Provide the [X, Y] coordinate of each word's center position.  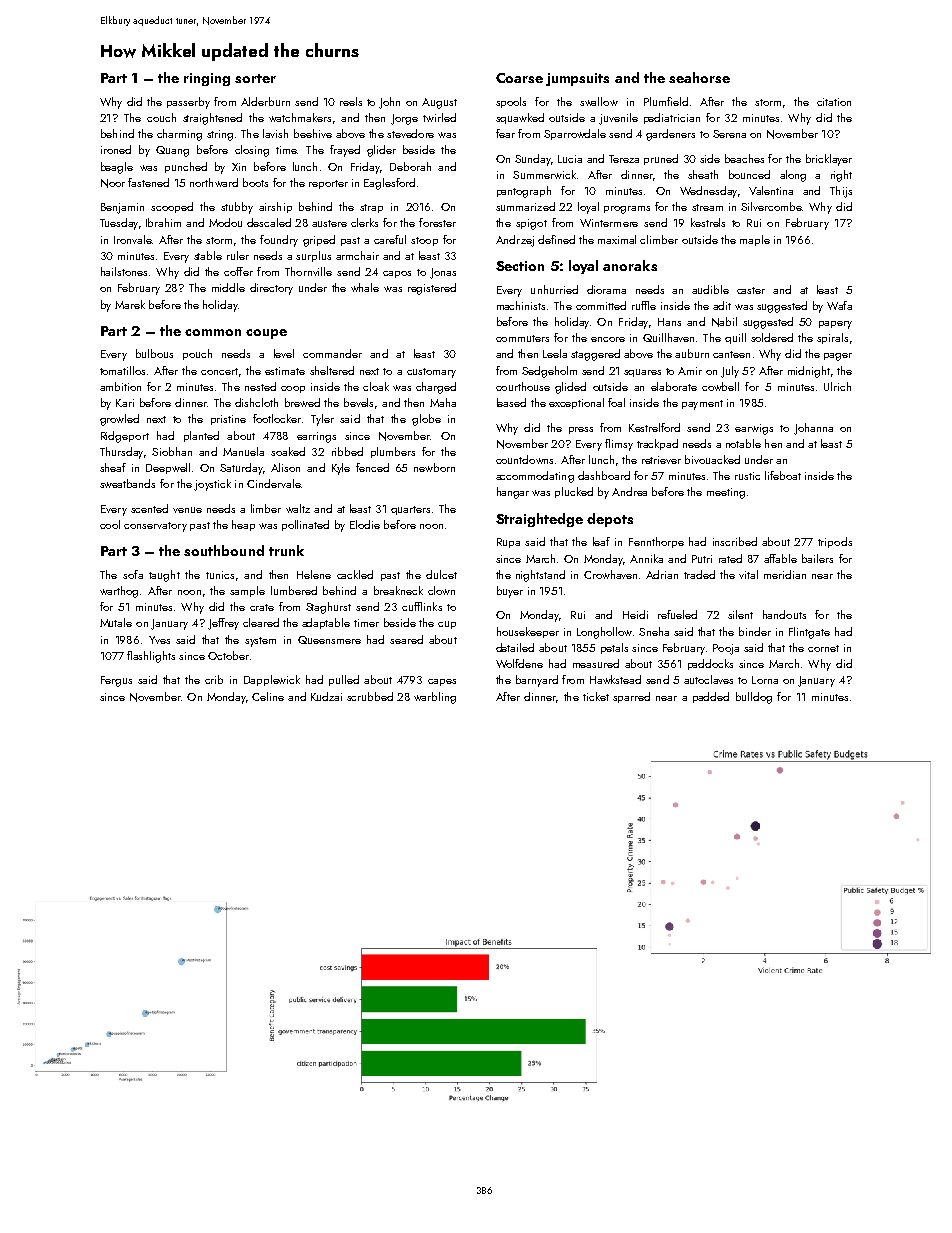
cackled [355, 574]
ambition [120, 386]
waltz [298, 508]
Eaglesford [389, 184]
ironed [116, 149]
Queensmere [329, 640]
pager [838, 357]
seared [406, 639]
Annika [646, 558]
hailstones [124, 271]
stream [707, 207]
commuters [522, 338]
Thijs [841, 192]
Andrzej [515, 241]
